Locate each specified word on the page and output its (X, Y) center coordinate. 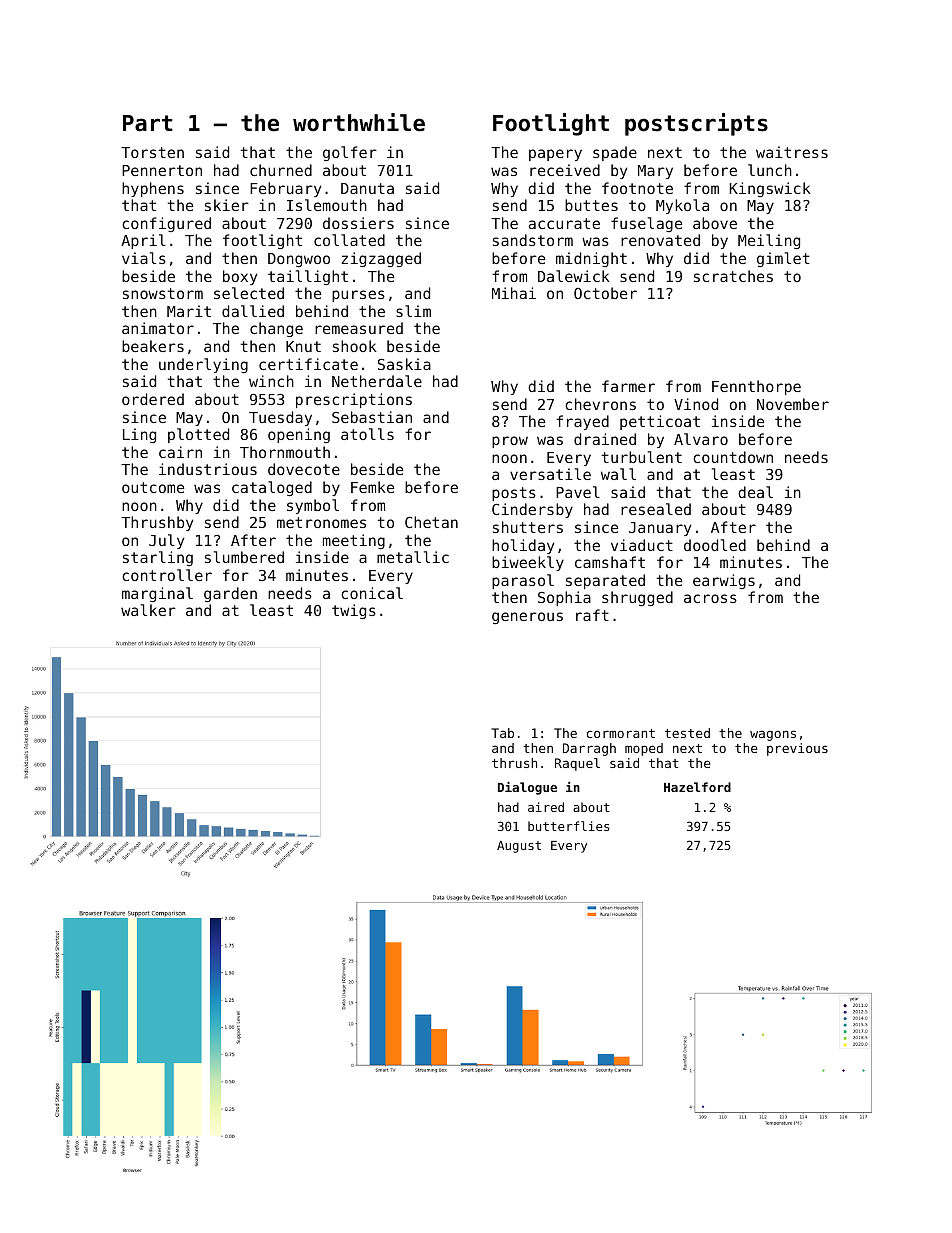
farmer (628, 386)
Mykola (682, 206)
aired (546, 807)
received (565, 170)
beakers (153, 346)
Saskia (404, 364)
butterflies (568, 826)
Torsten (152, 152)
